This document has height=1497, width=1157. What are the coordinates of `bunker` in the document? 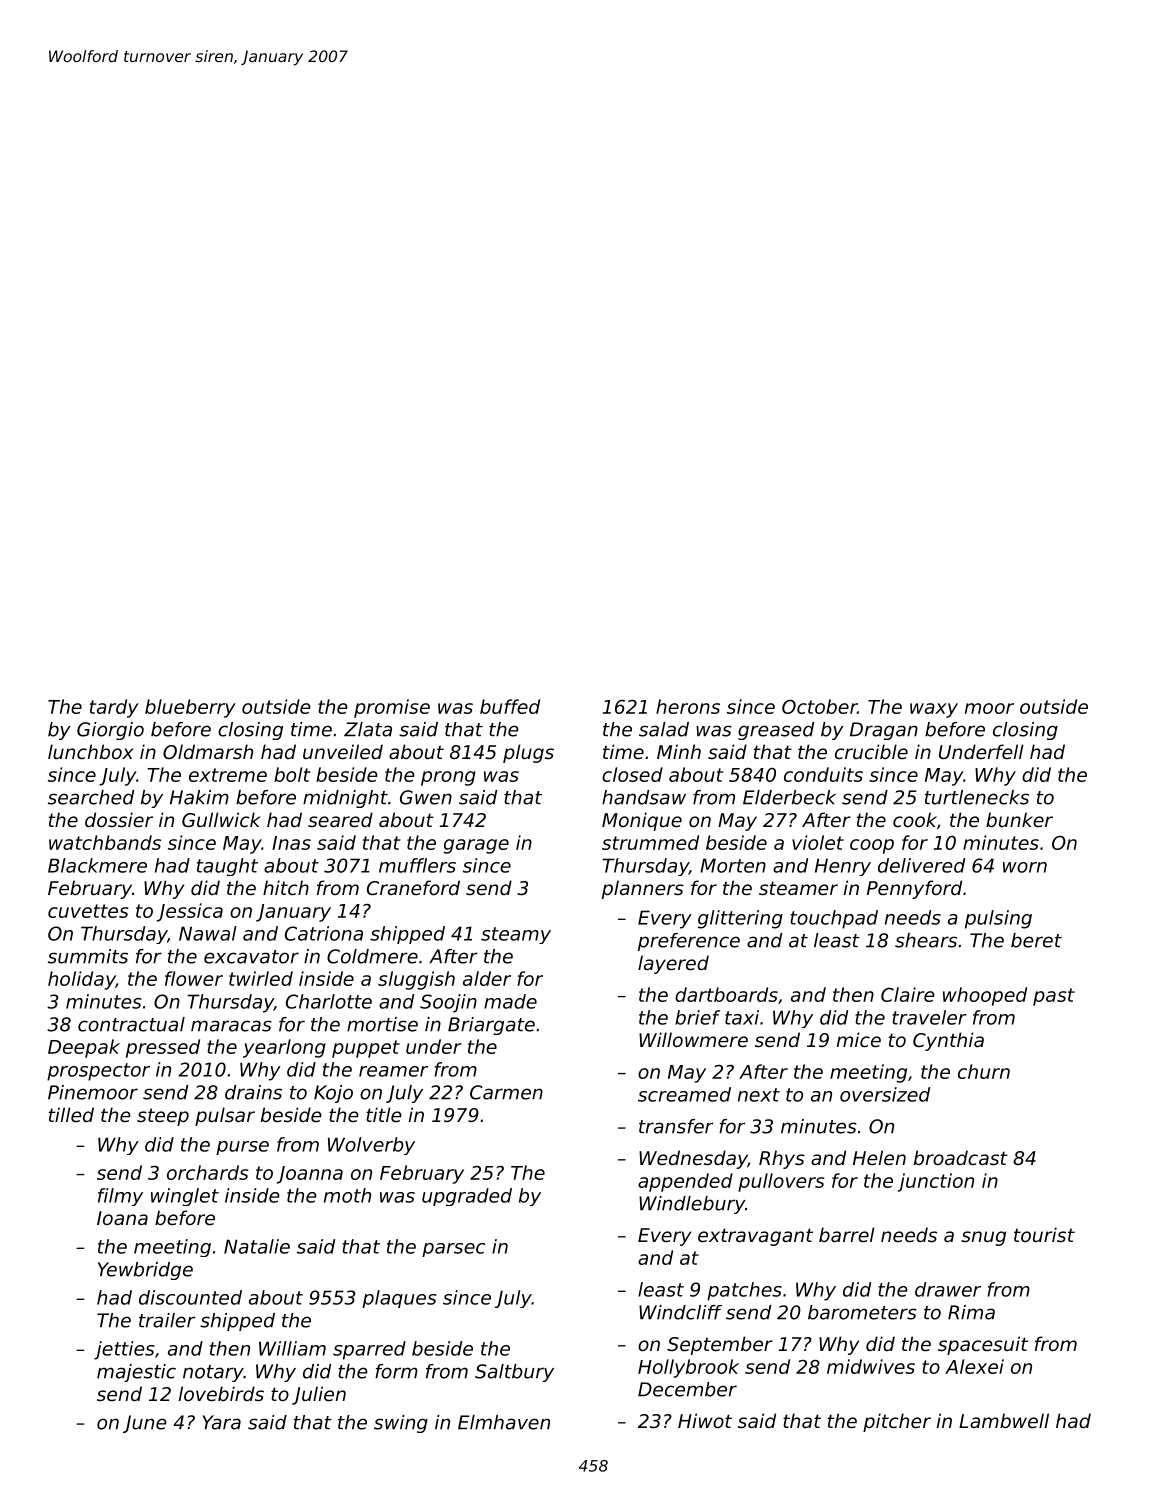 It's located at (1019, 819).
